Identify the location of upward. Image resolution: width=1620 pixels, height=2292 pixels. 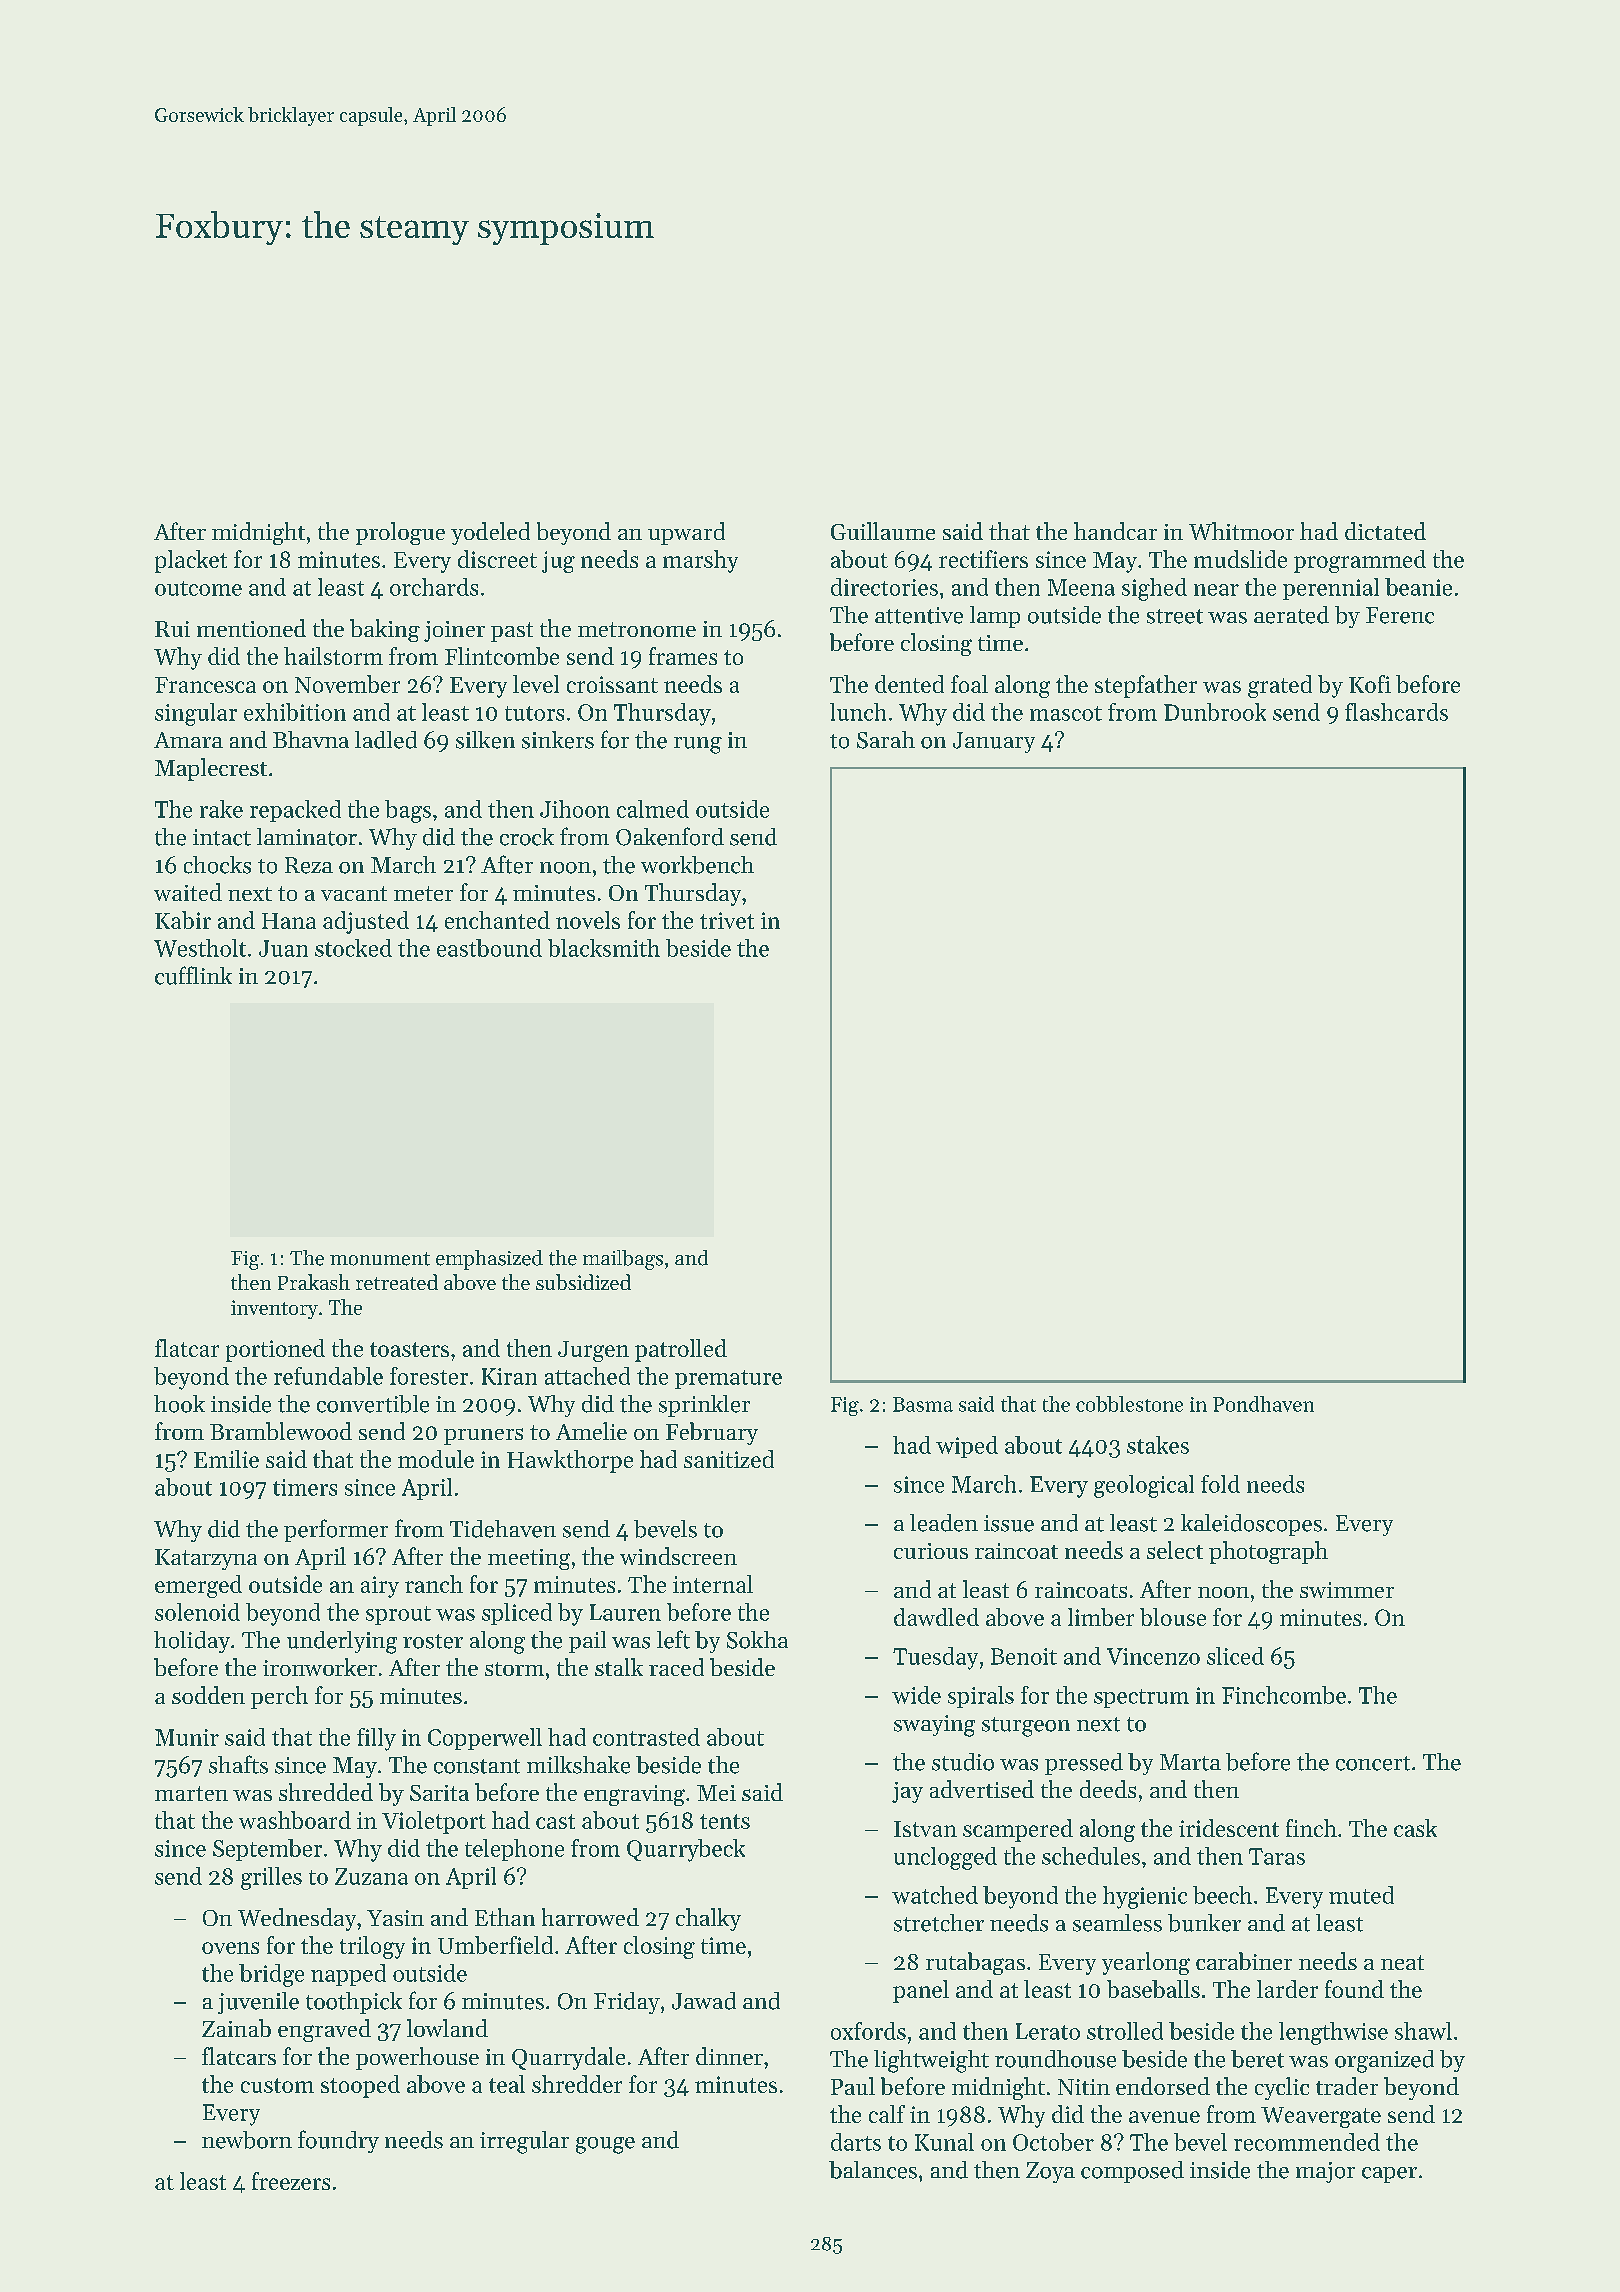
(686, 533).
